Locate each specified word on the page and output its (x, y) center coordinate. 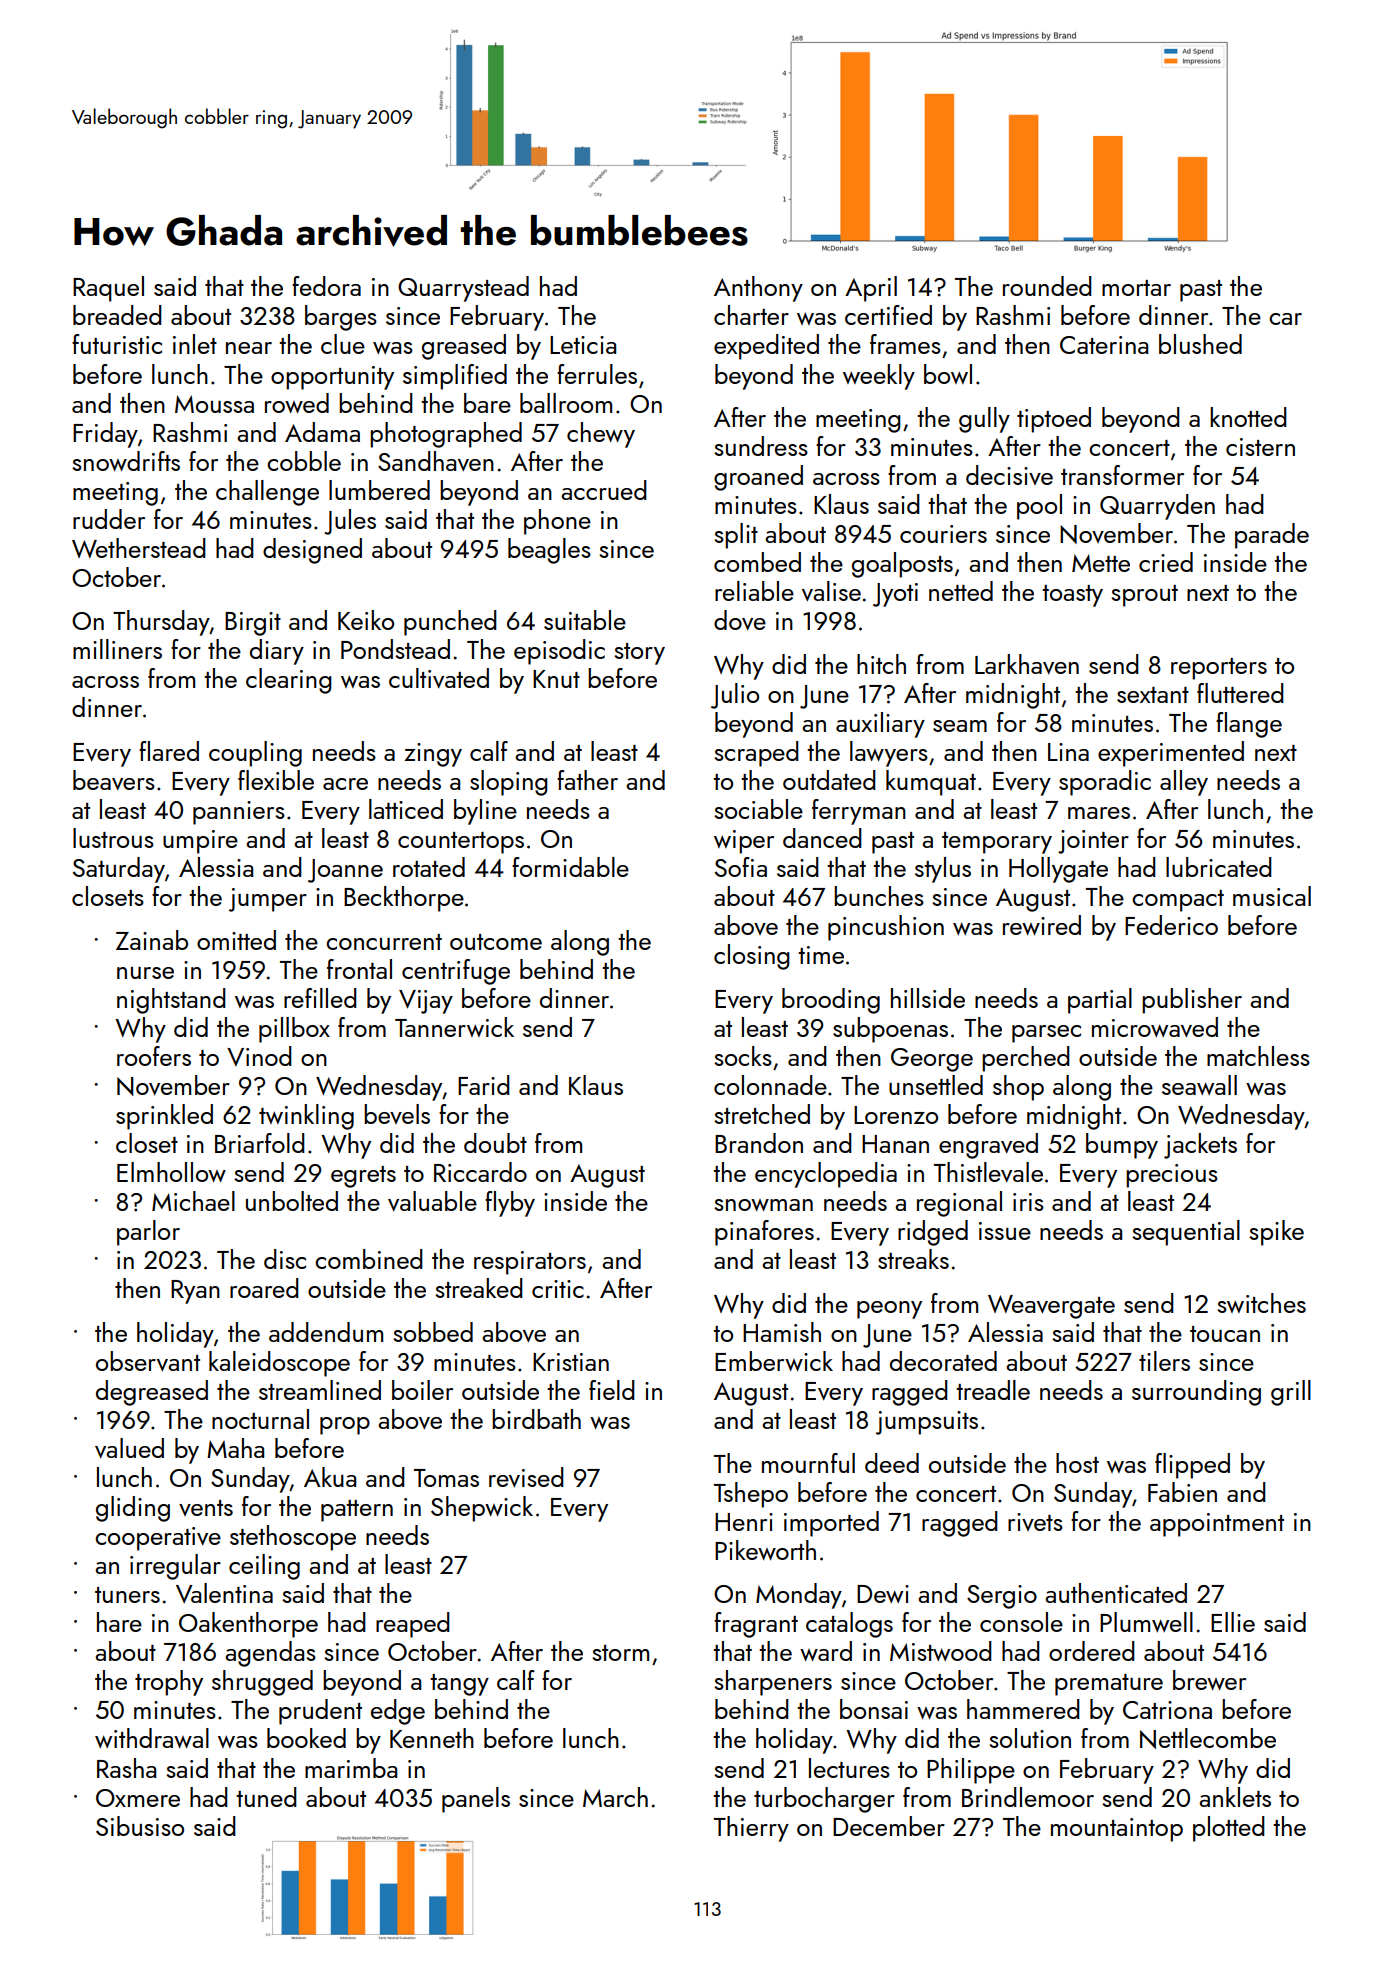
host (1077, 1463)
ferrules (597, 374)
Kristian (571, 1362)
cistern (1260, 447)
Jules (350, 522)
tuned (266, 1797)
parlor (148, 1233)
